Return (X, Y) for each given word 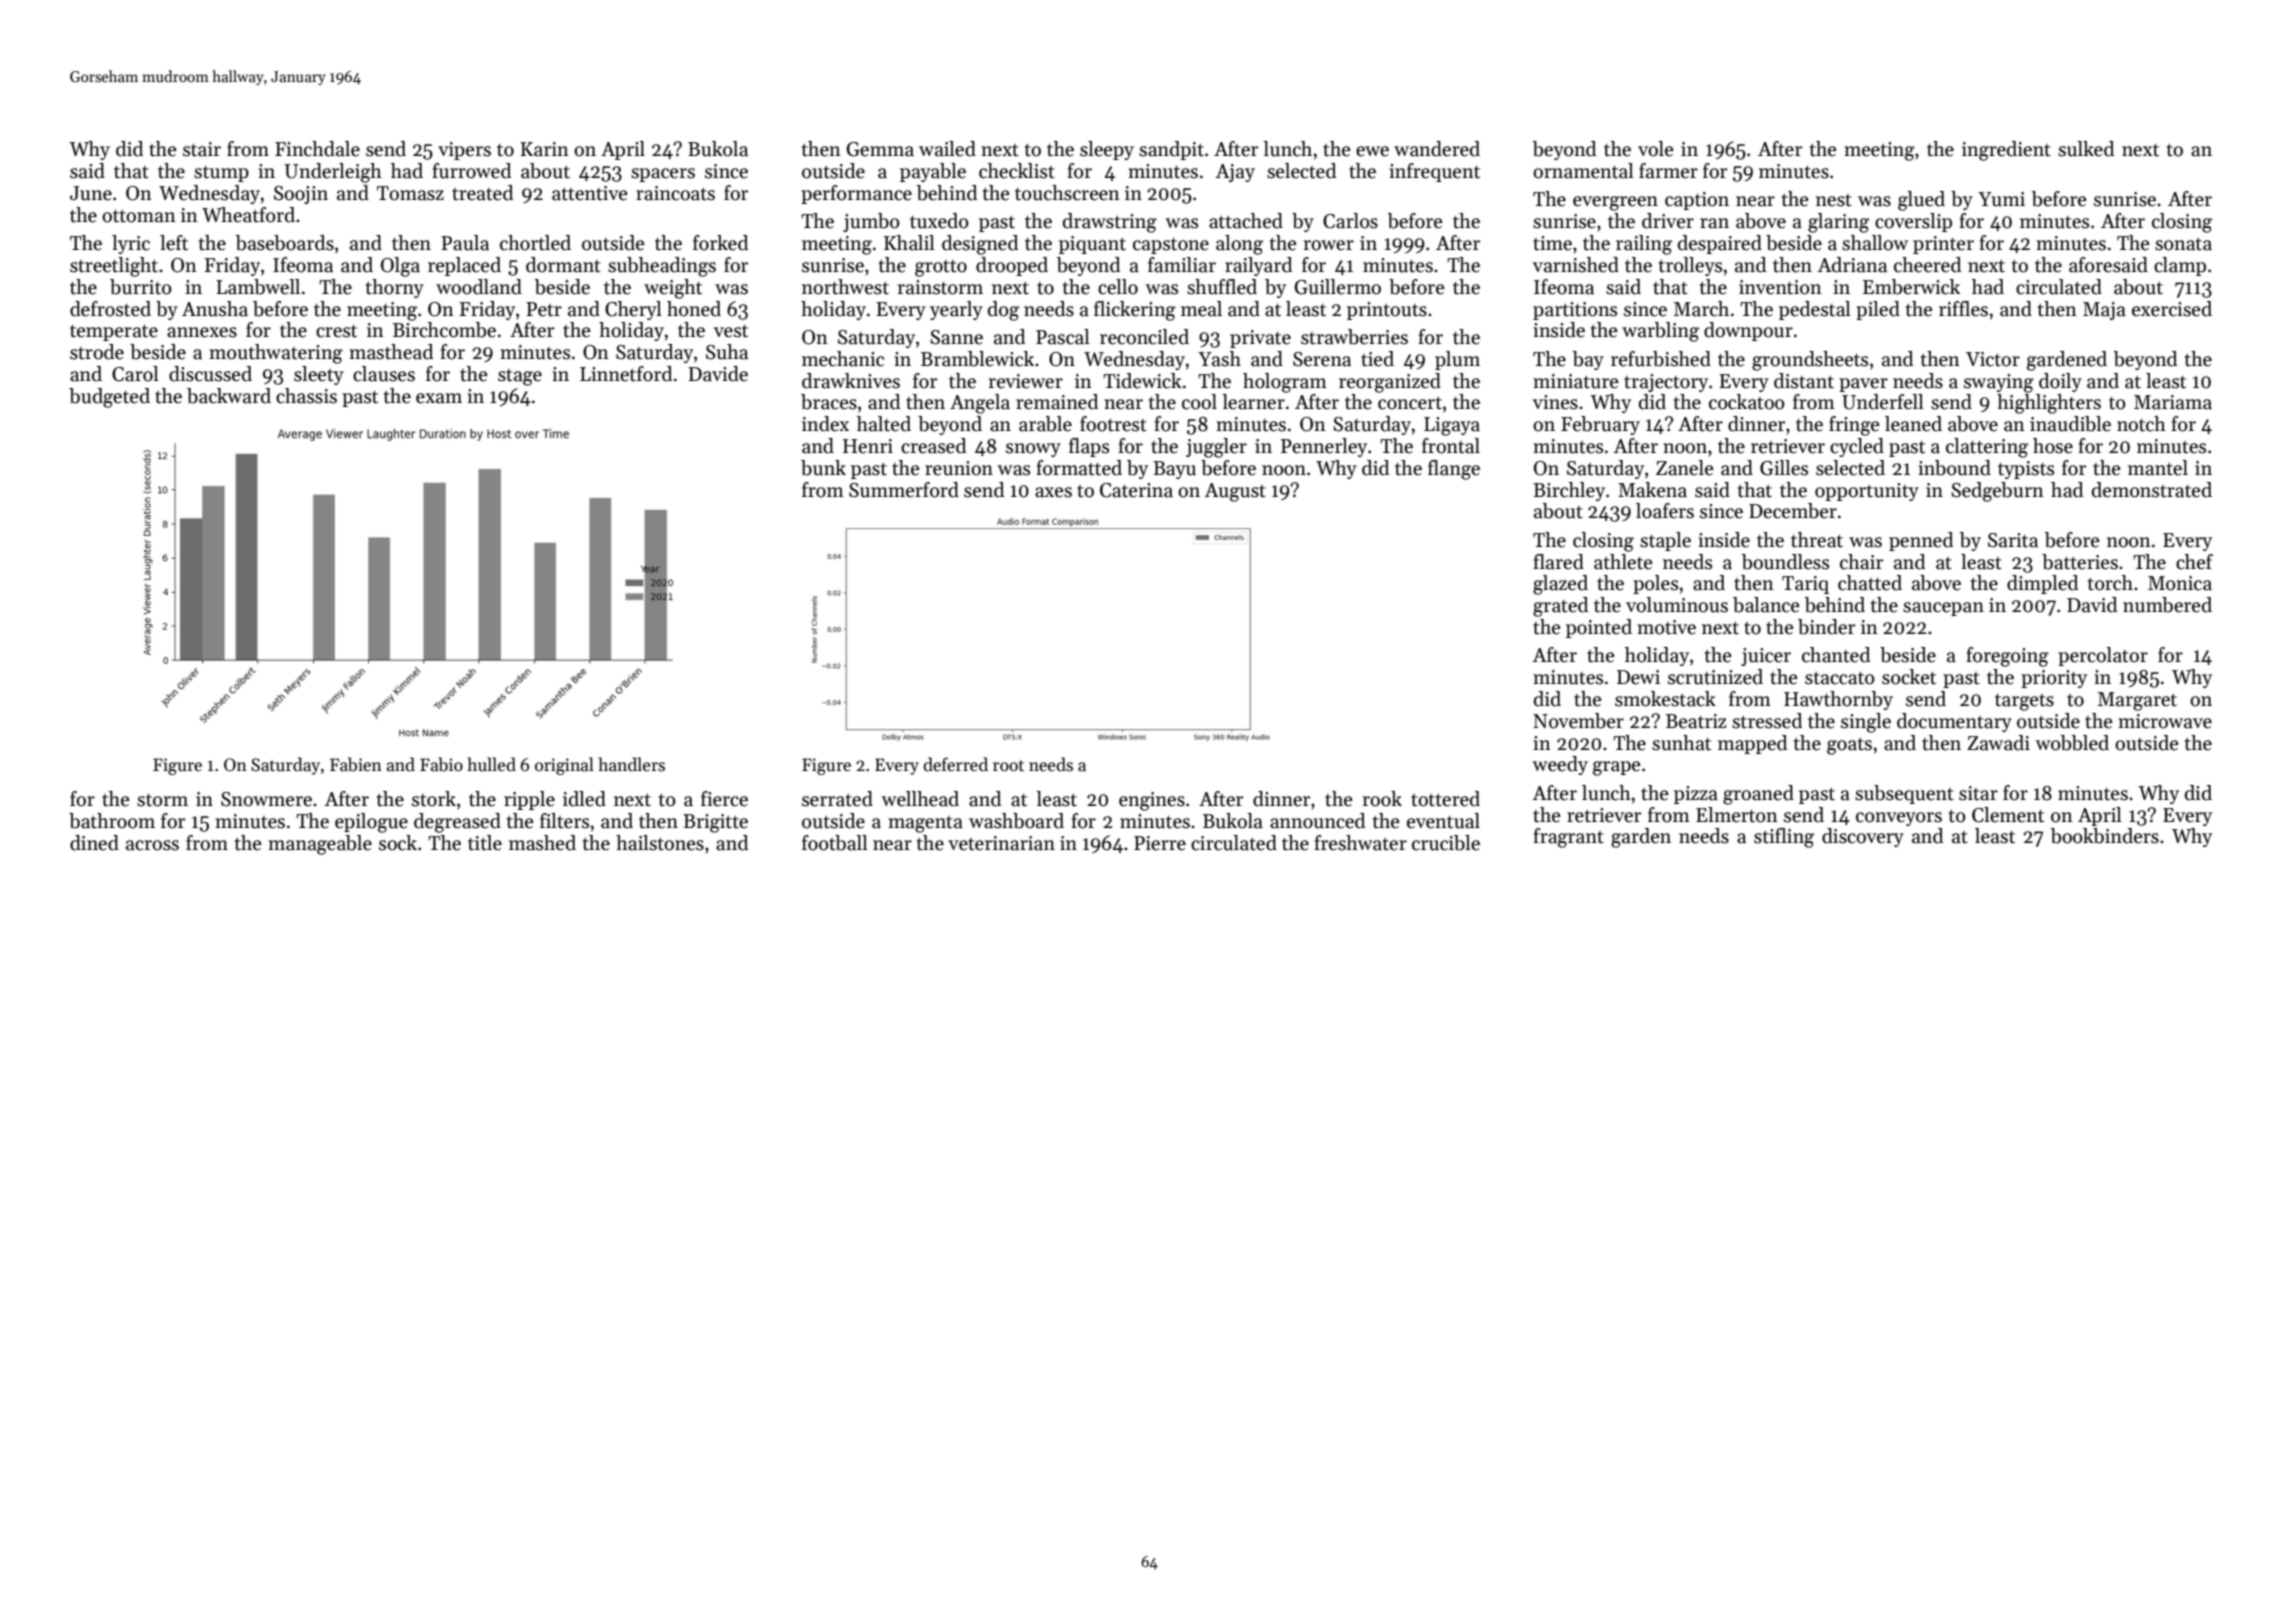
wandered (1437, 149)
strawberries (1354, 337)
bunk (823, 468)
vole (1655, 149)
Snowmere (266, 799)
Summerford (904, 490)
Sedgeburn (1997, 492)
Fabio (441, 764)
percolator (2103, 656)
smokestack (1665, 699)
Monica (2180, 583)
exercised (2172, 309)
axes (1053, 492)
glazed (1560, 585)
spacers (663, 175)
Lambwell (258, 287)
